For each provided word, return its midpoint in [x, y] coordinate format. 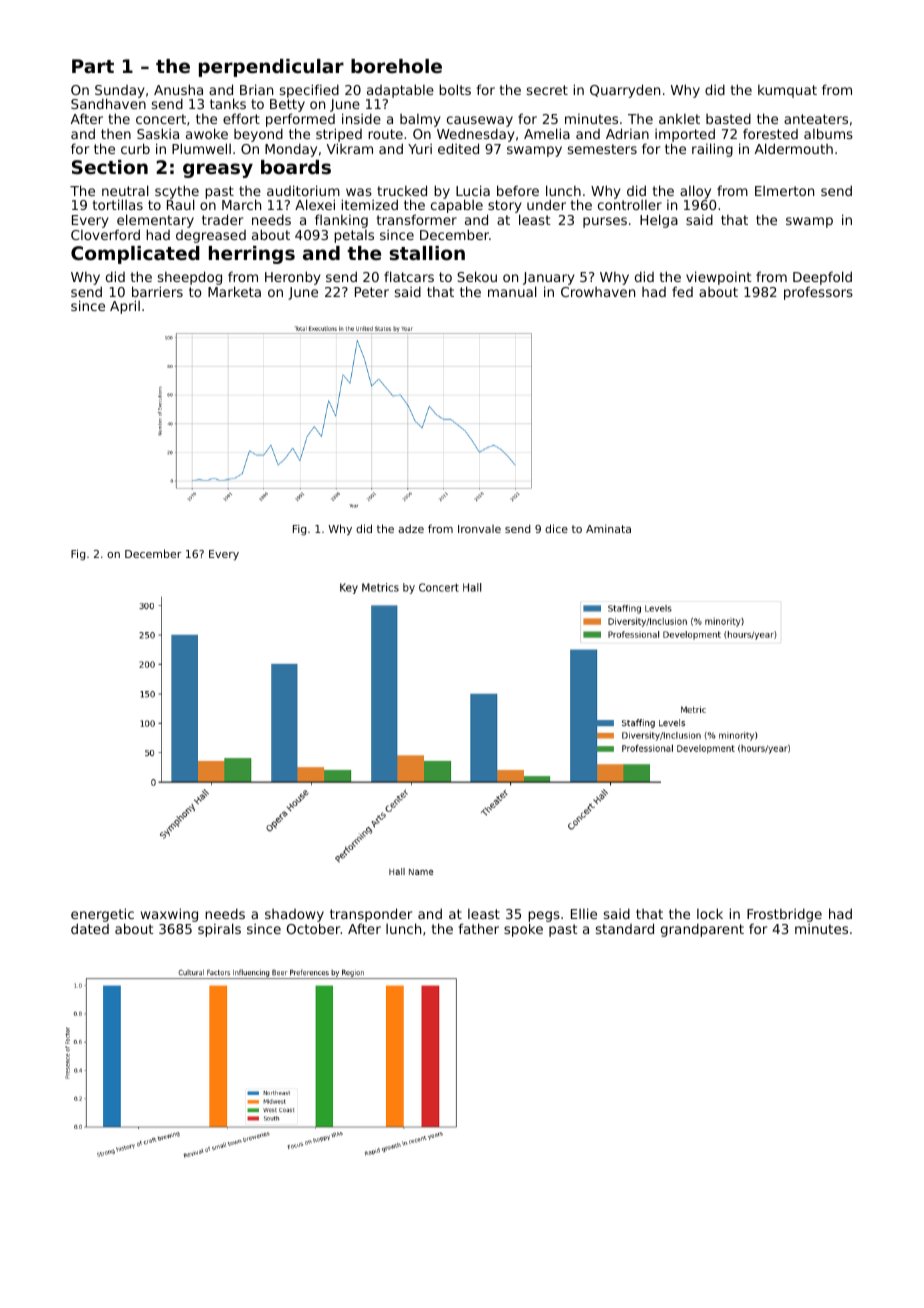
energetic [102, 915]
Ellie [584, 913]
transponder [371, 915]
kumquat [787, 91]
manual [512, 291]
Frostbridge [784, 915]
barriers [157, 291]
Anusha [178, 89]
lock [710, 913]
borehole [396, 66]
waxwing [169, 915]
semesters [602, 149]
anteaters [816, 119]
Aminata [608, 528]
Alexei [315, 204]
